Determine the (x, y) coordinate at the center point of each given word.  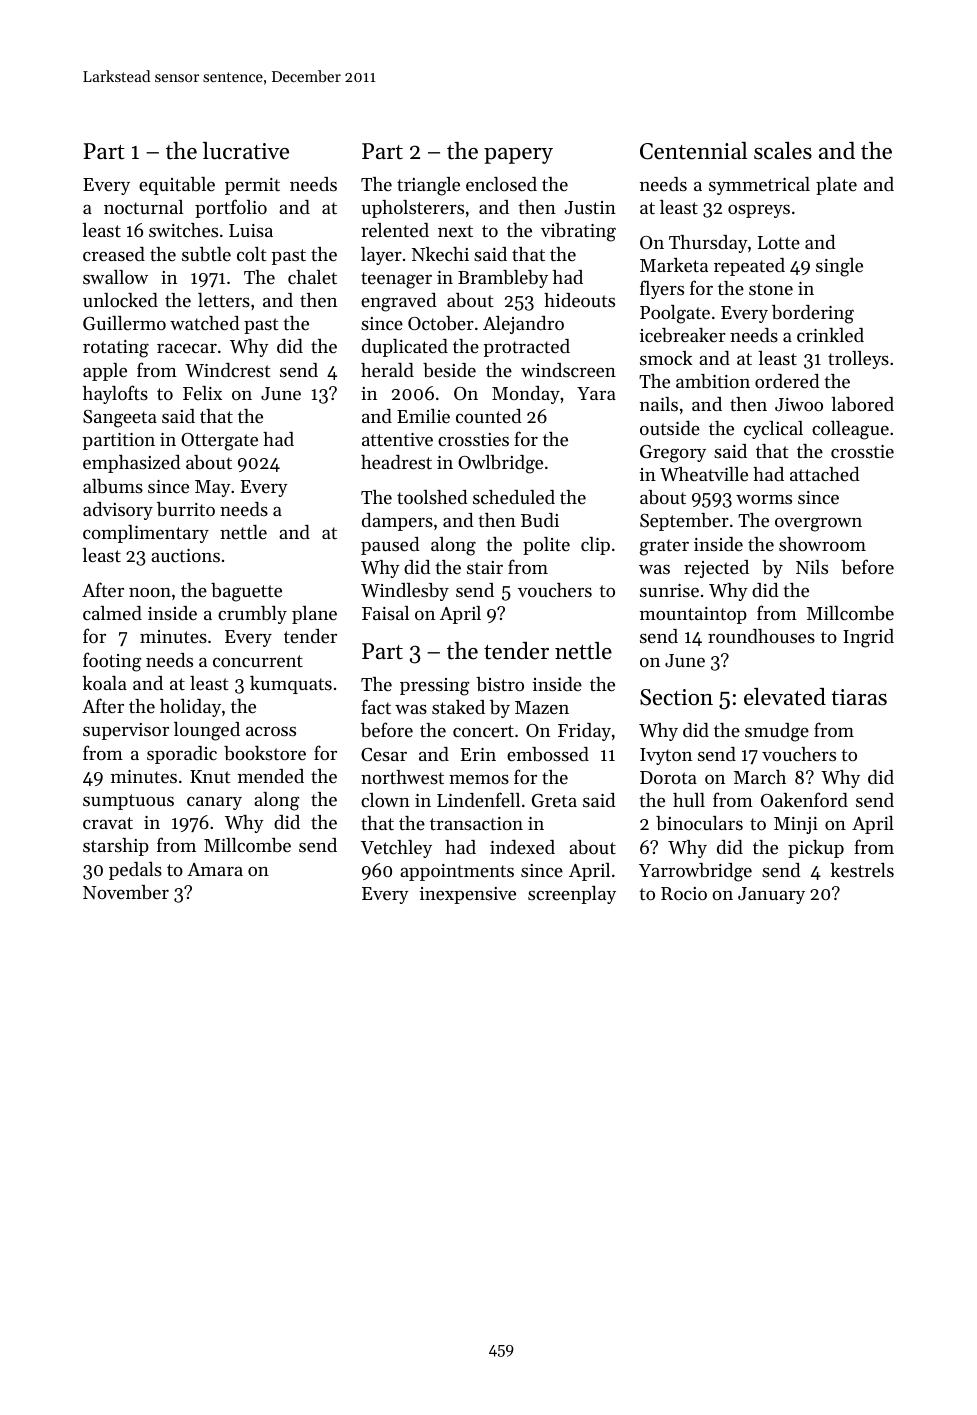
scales (783, 151)
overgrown (818, 524)
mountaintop (693, 615)
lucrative (246, 151)
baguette (246, 592)
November (126, 892)
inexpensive (468, 895)
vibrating (578, 232)
